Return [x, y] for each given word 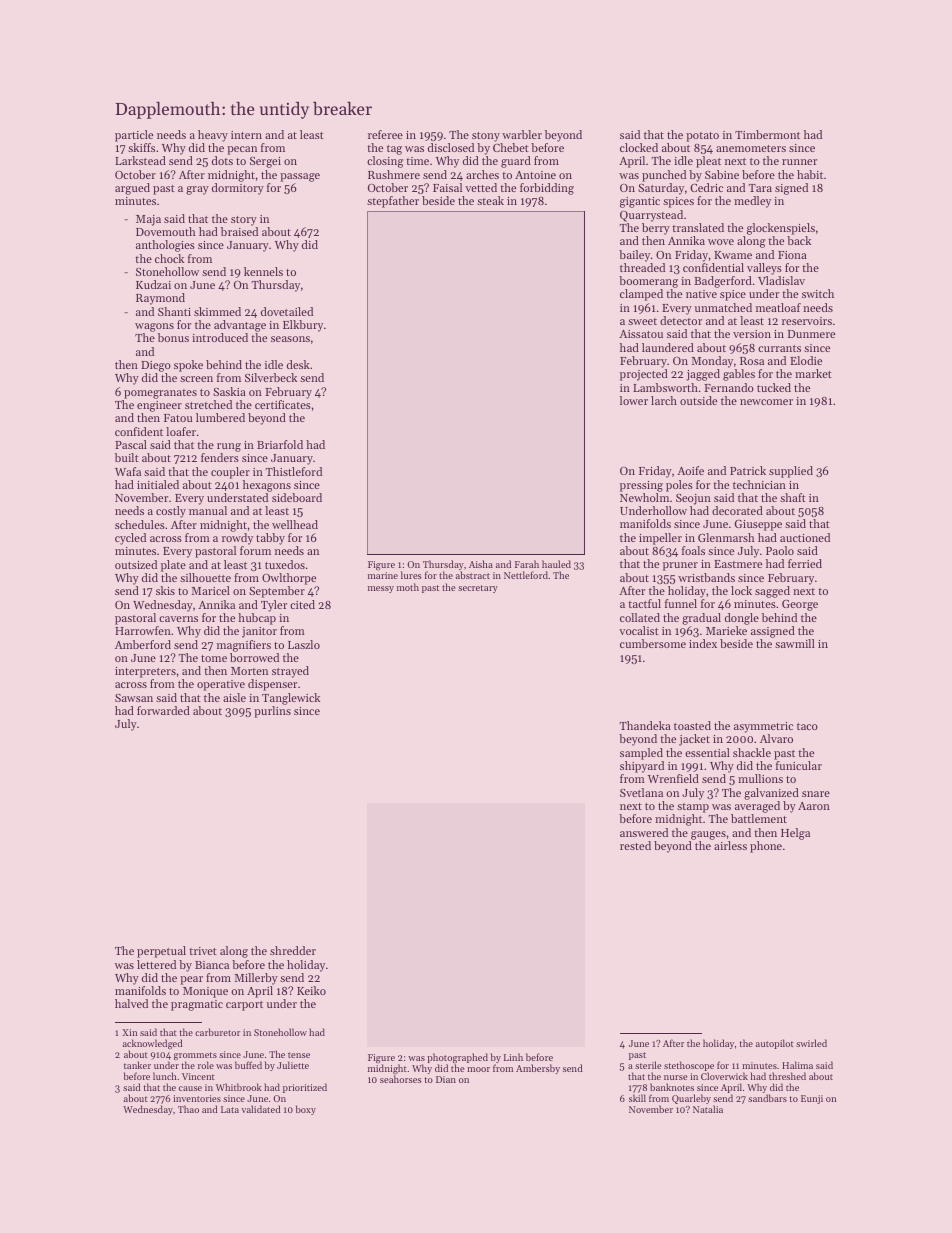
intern [246, 135]
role [206, 1065]
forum [255, 550]
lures [411, 575]
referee [385, 134]
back [799, 240]
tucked [774, 387]
